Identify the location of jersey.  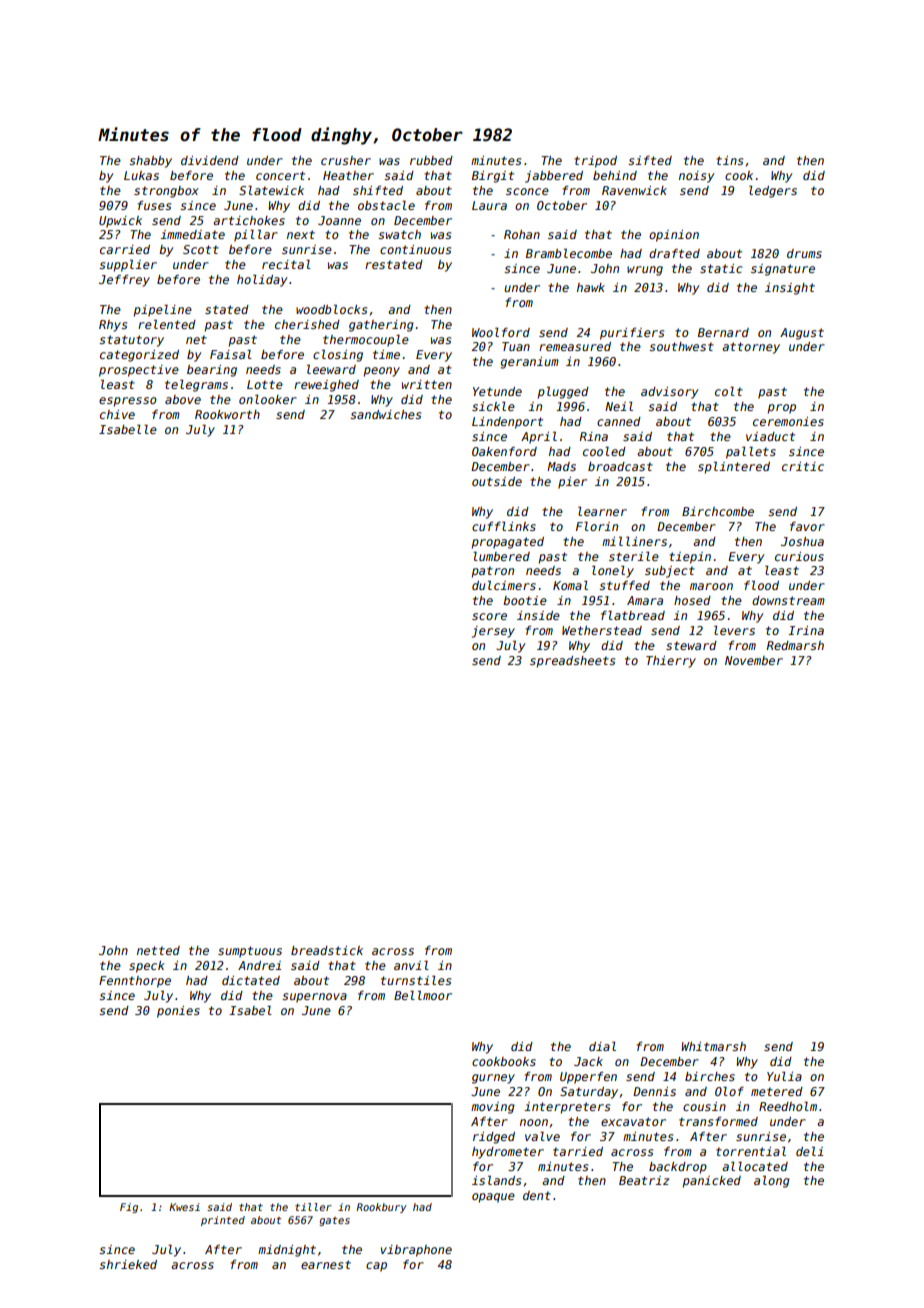
(493, 632).
